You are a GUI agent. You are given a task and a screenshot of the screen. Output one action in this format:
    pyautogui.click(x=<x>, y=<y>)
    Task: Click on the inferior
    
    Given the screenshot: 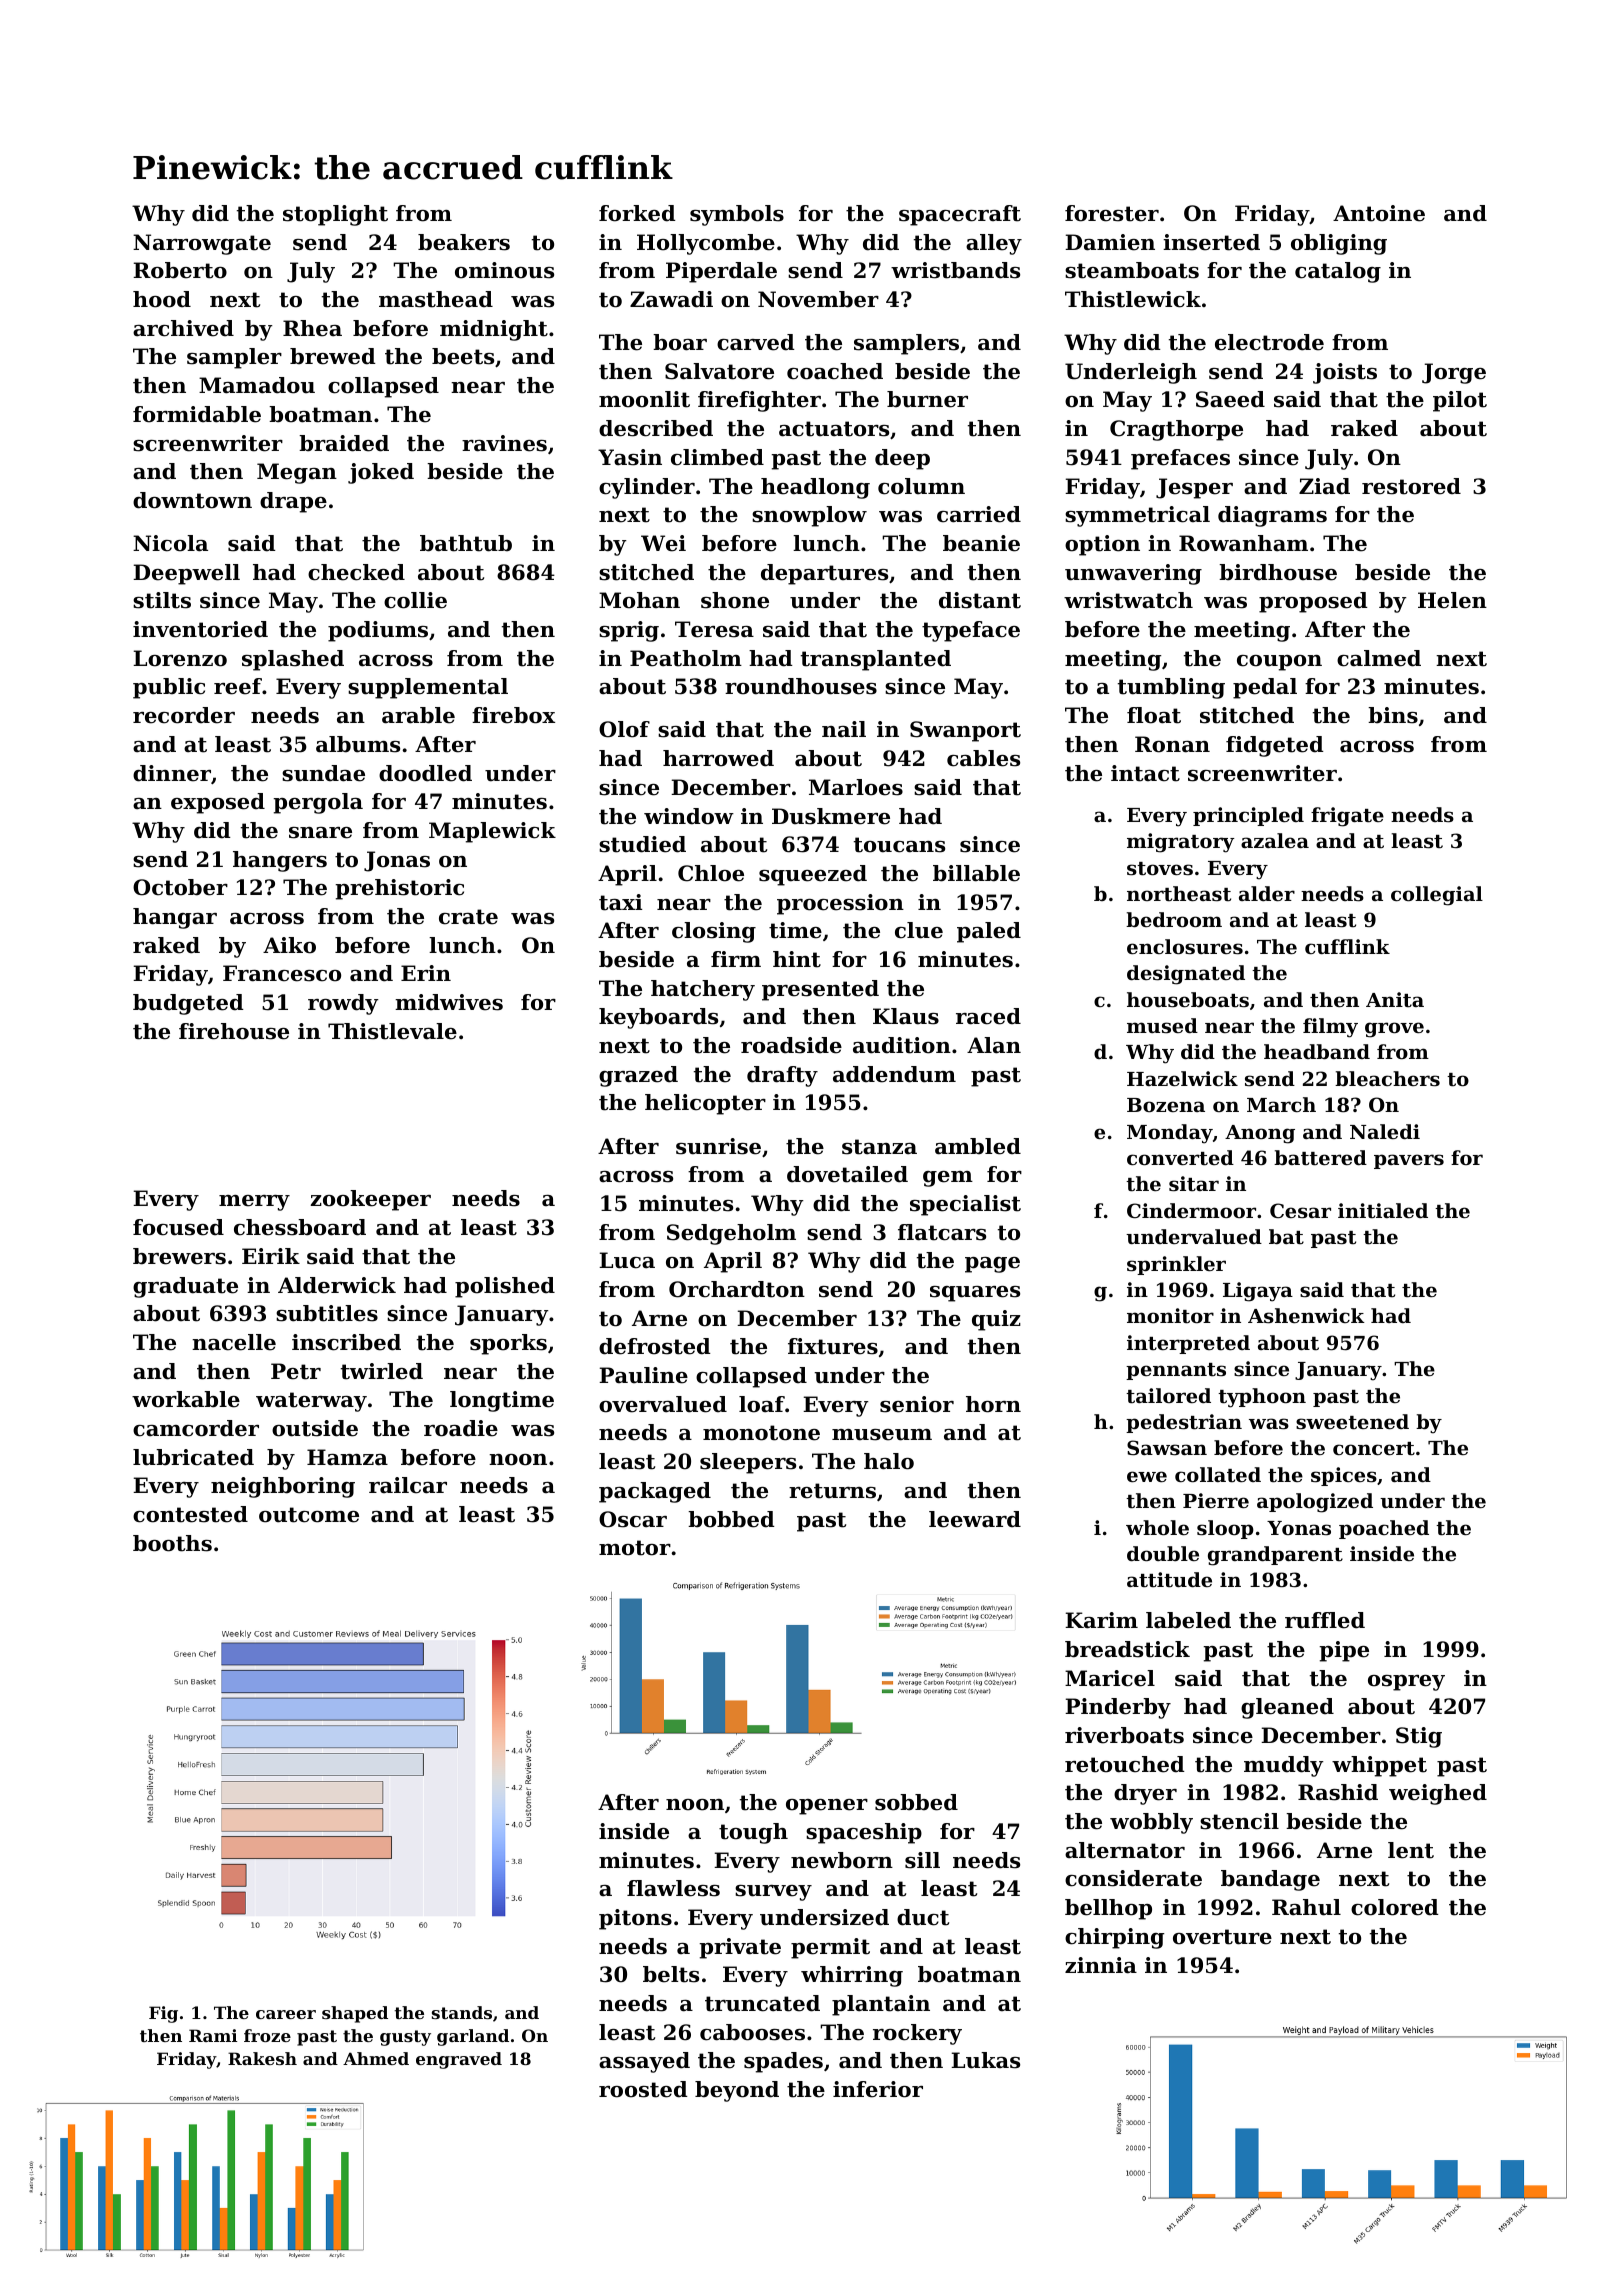 What is the action you would take?
    pyautogui.click(x=878, y=2089)
